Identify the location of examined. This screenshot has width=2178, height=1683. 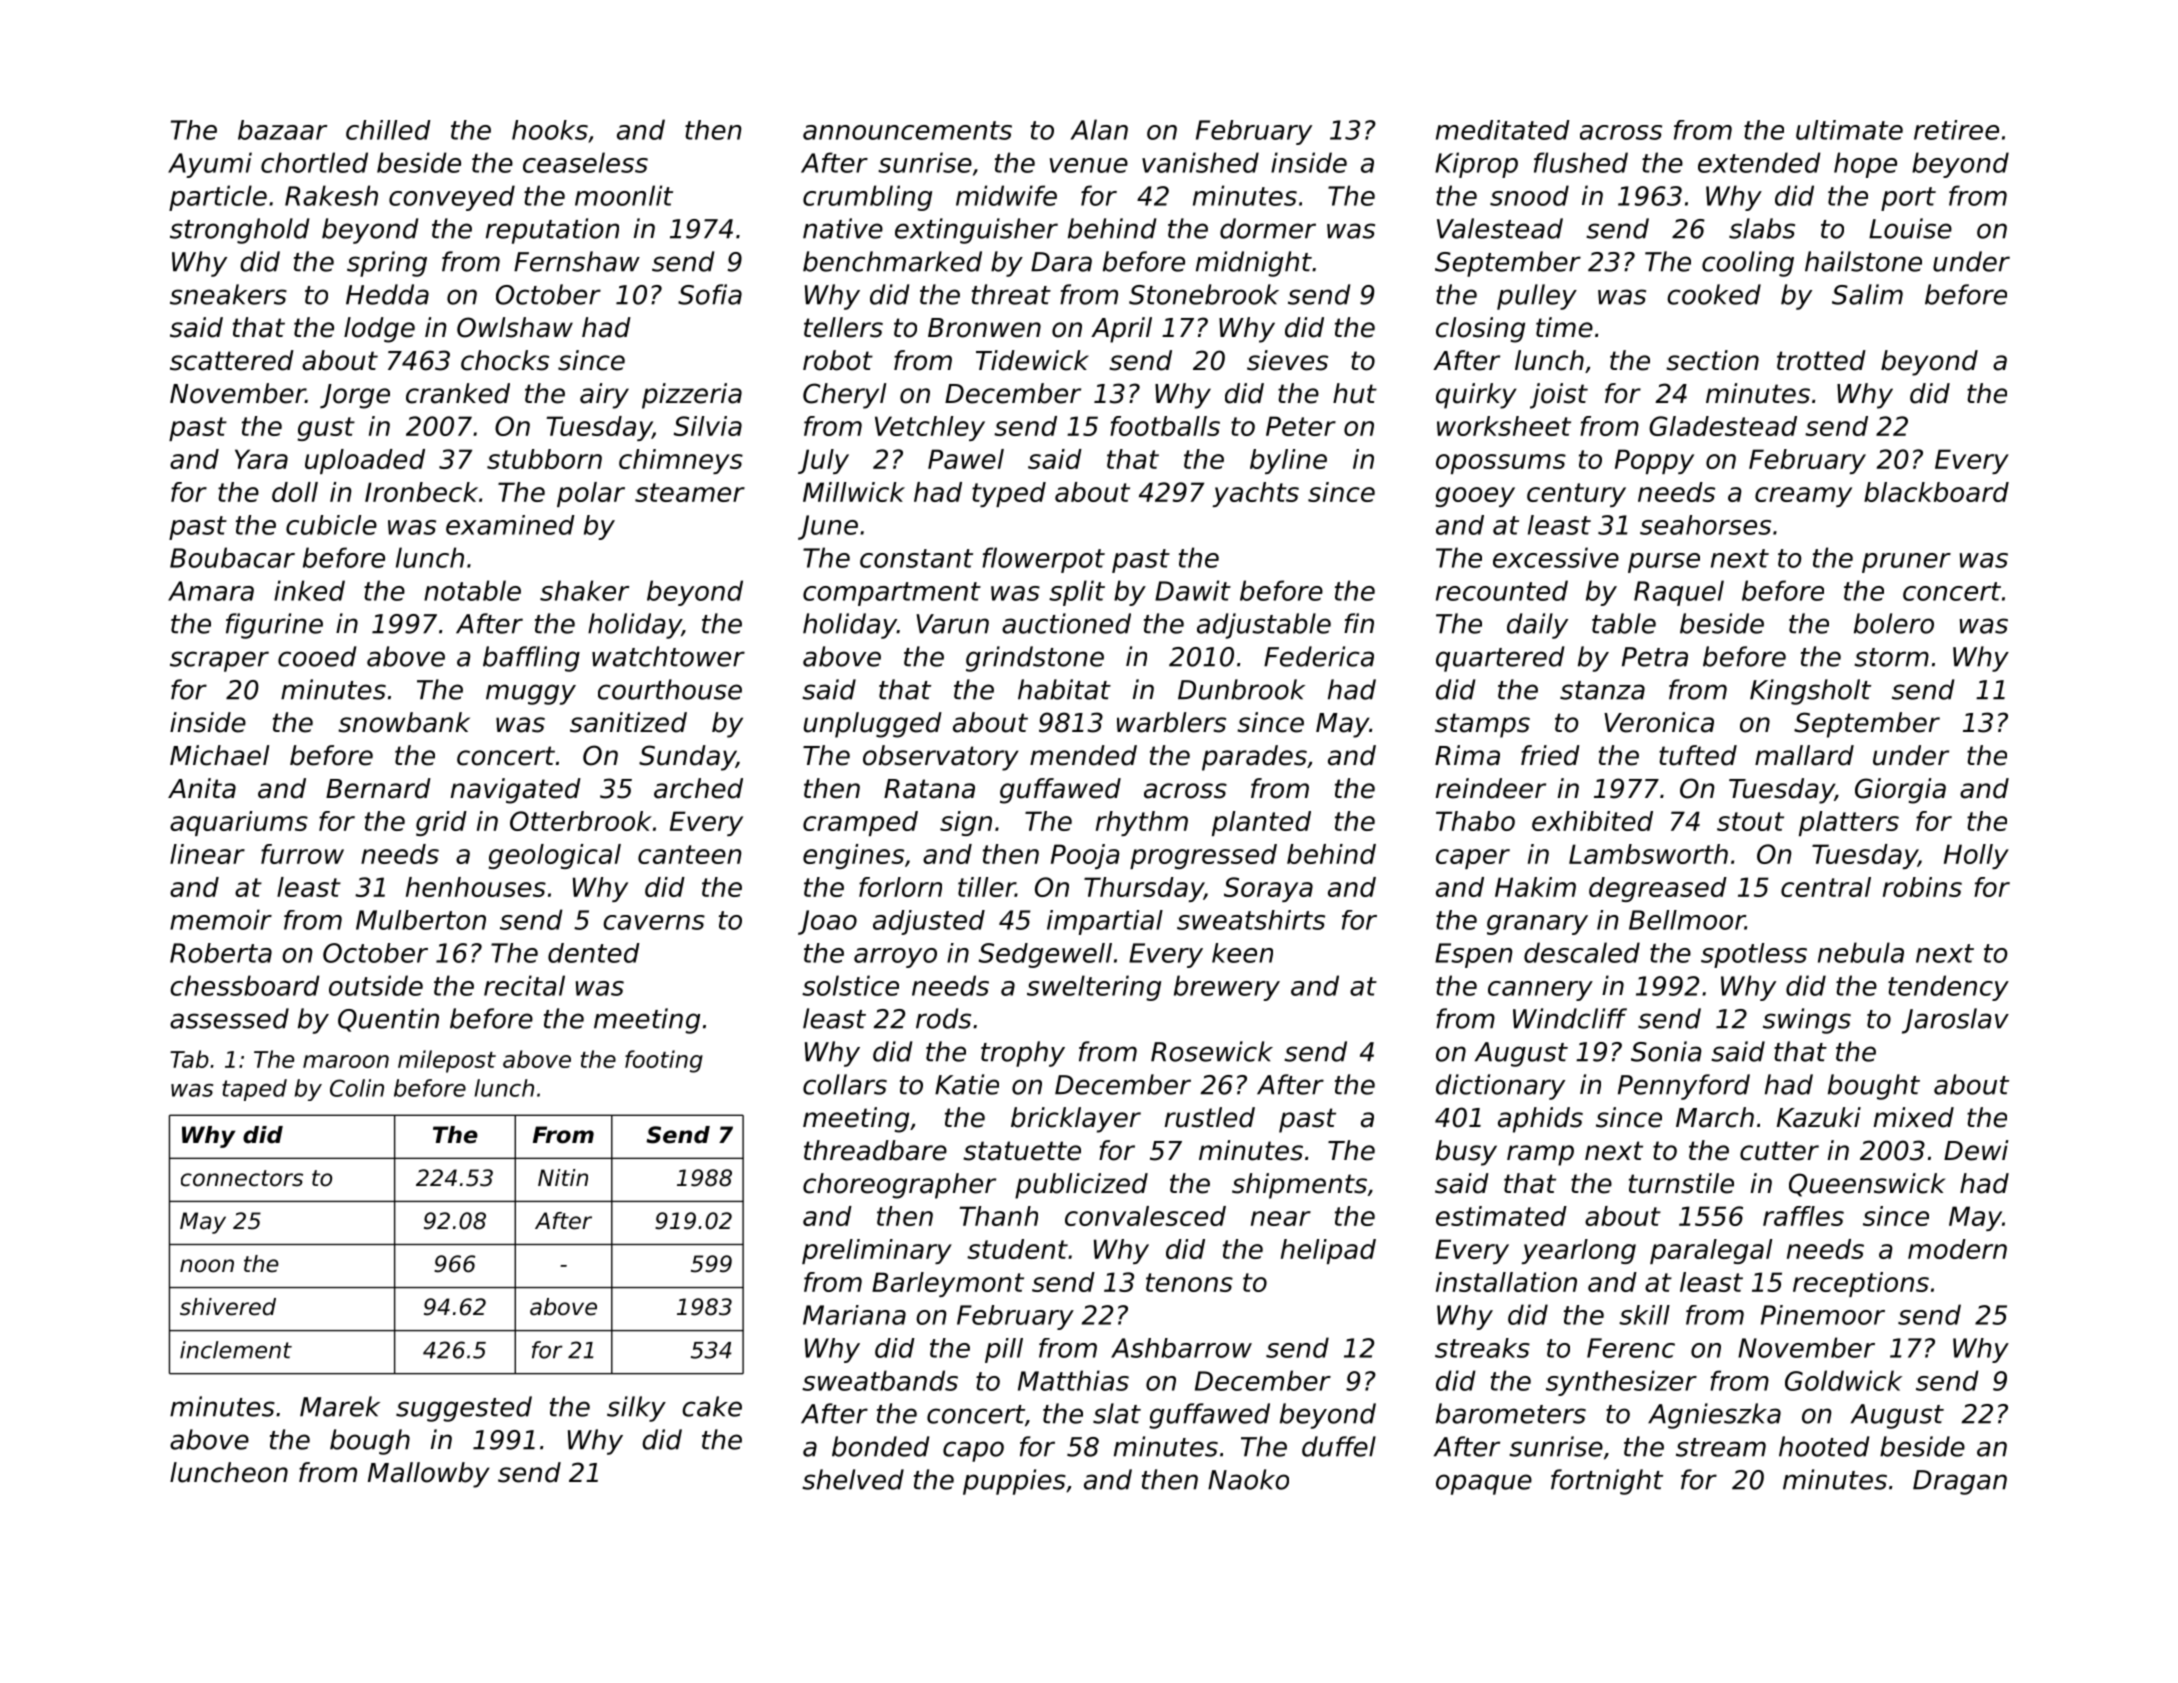
(510, 525).
